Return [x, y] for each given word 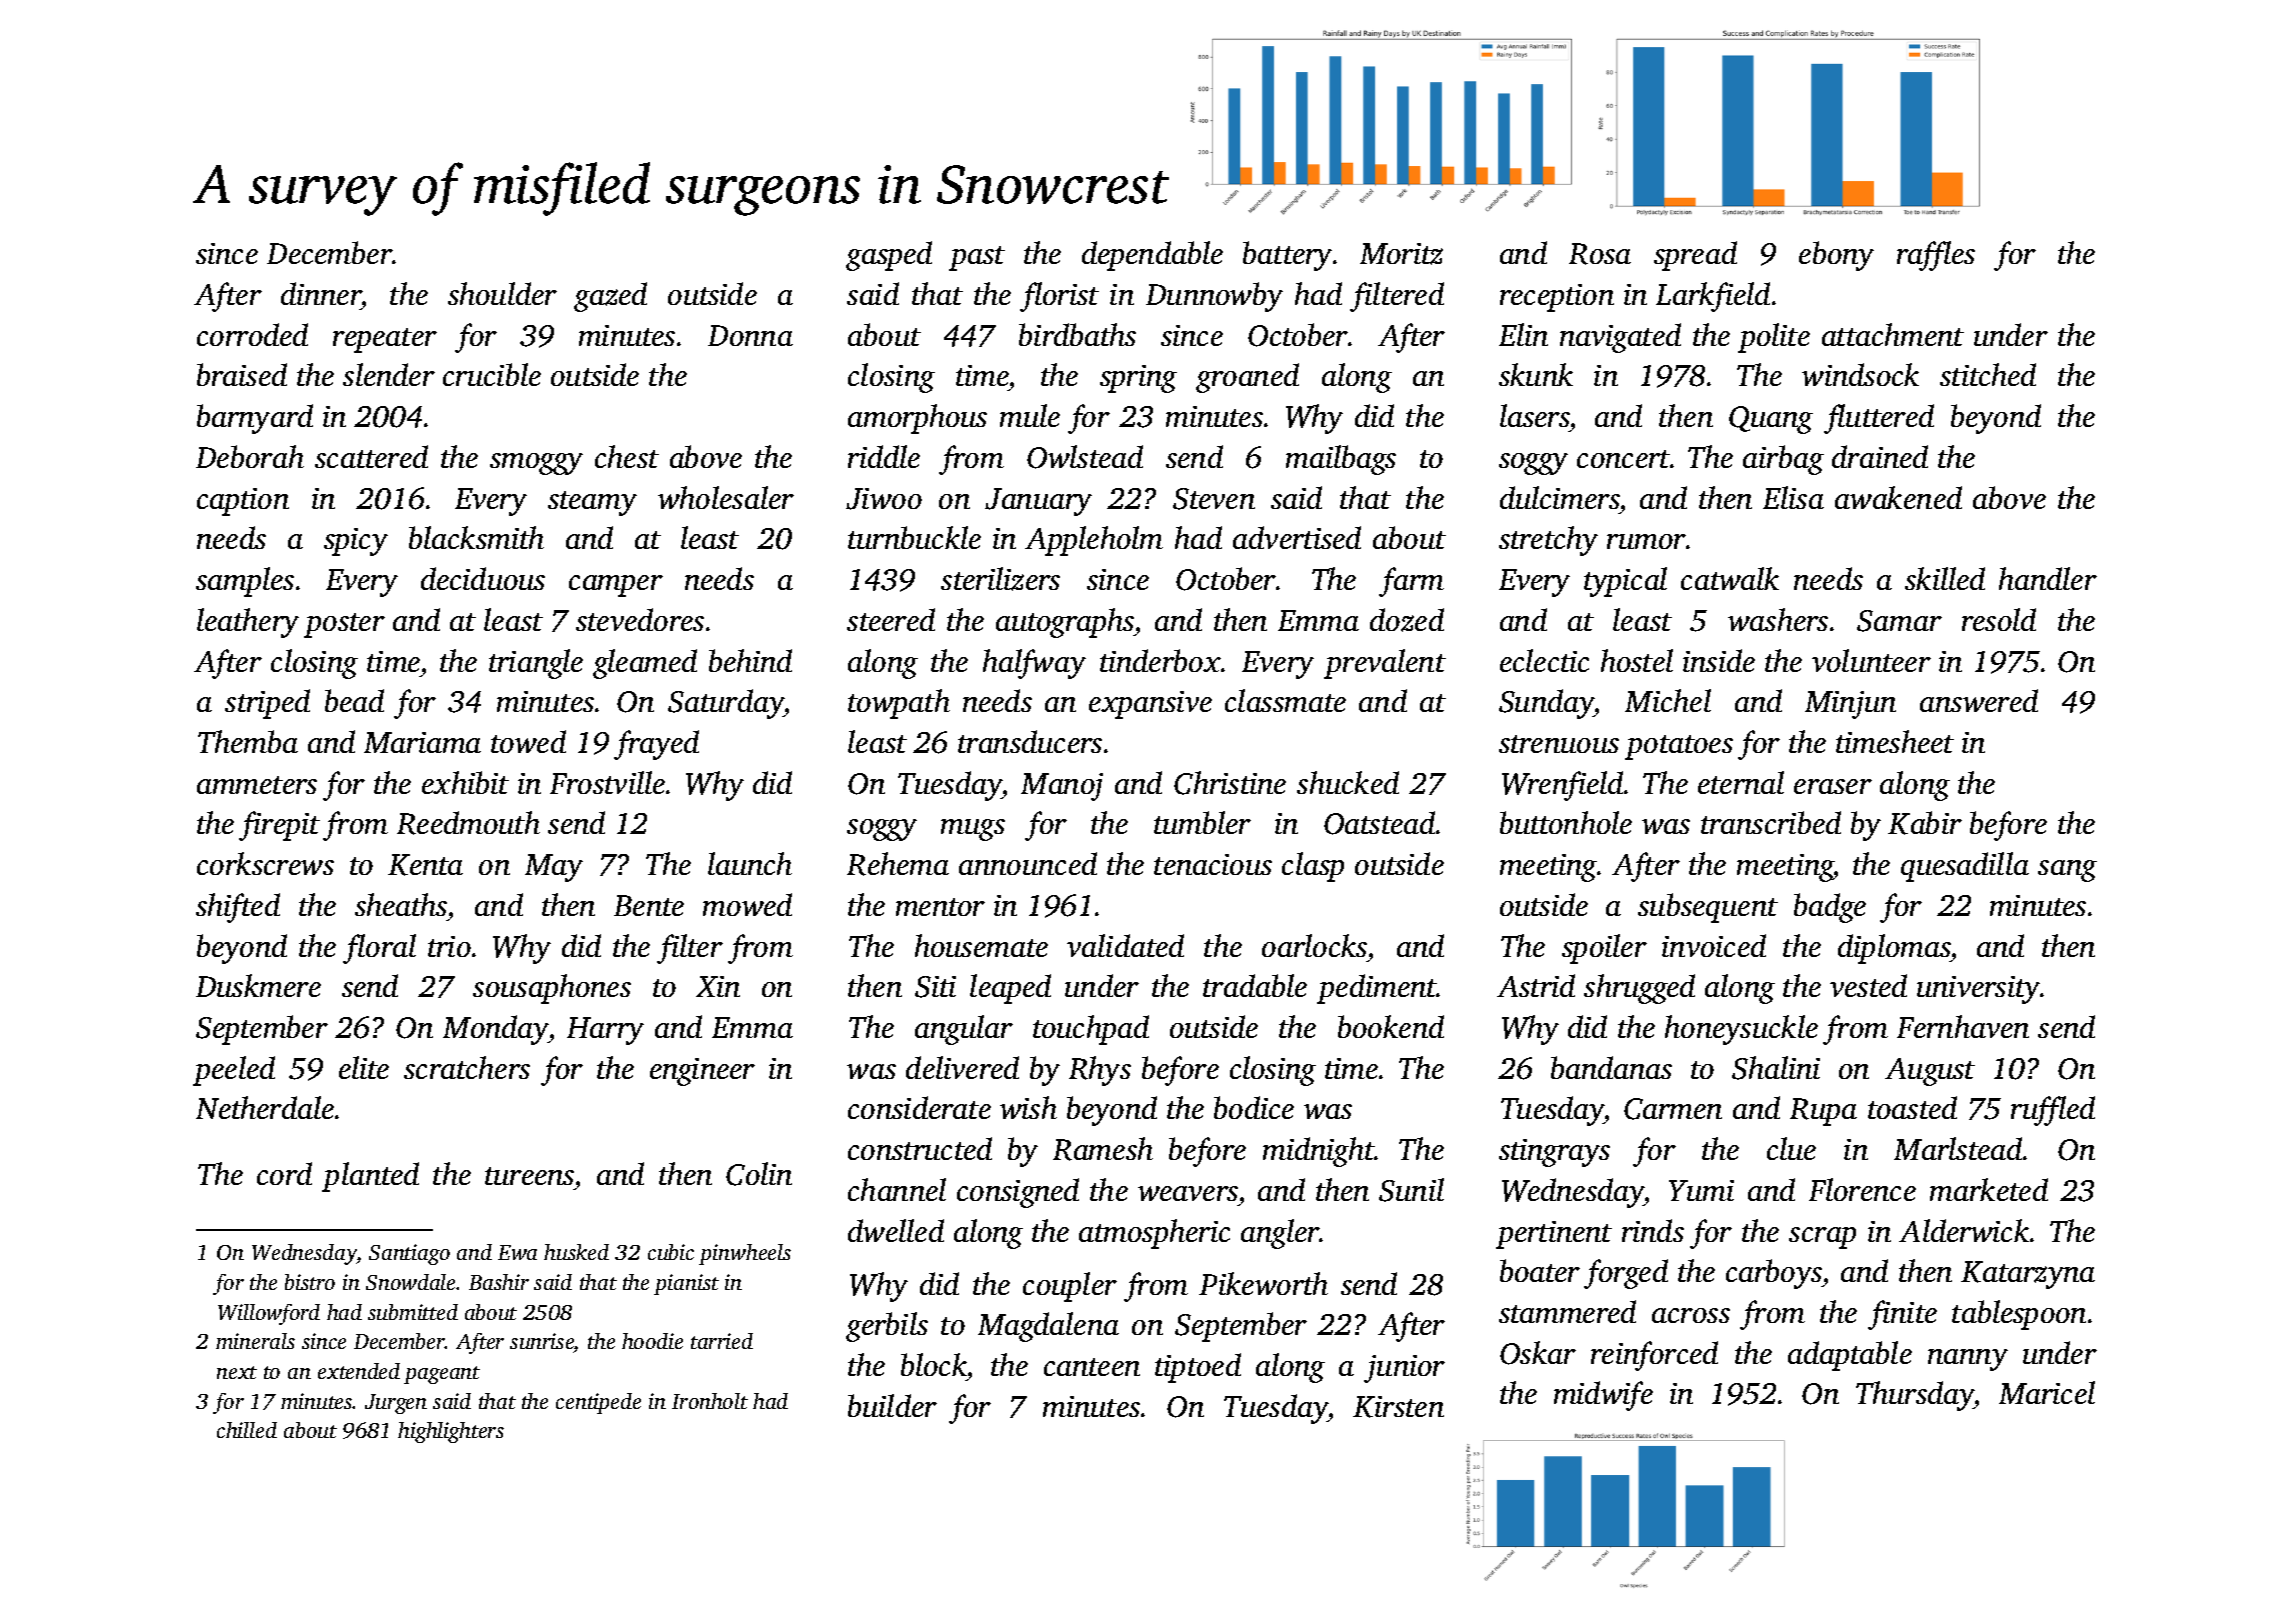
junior [1404, 1369]
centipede [598, 1403]
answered [1979, 700]
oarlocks [1314, 945]
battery [1287, 256]
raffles [1936, 256]
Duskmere [258, 985]
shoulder [502, 293]
